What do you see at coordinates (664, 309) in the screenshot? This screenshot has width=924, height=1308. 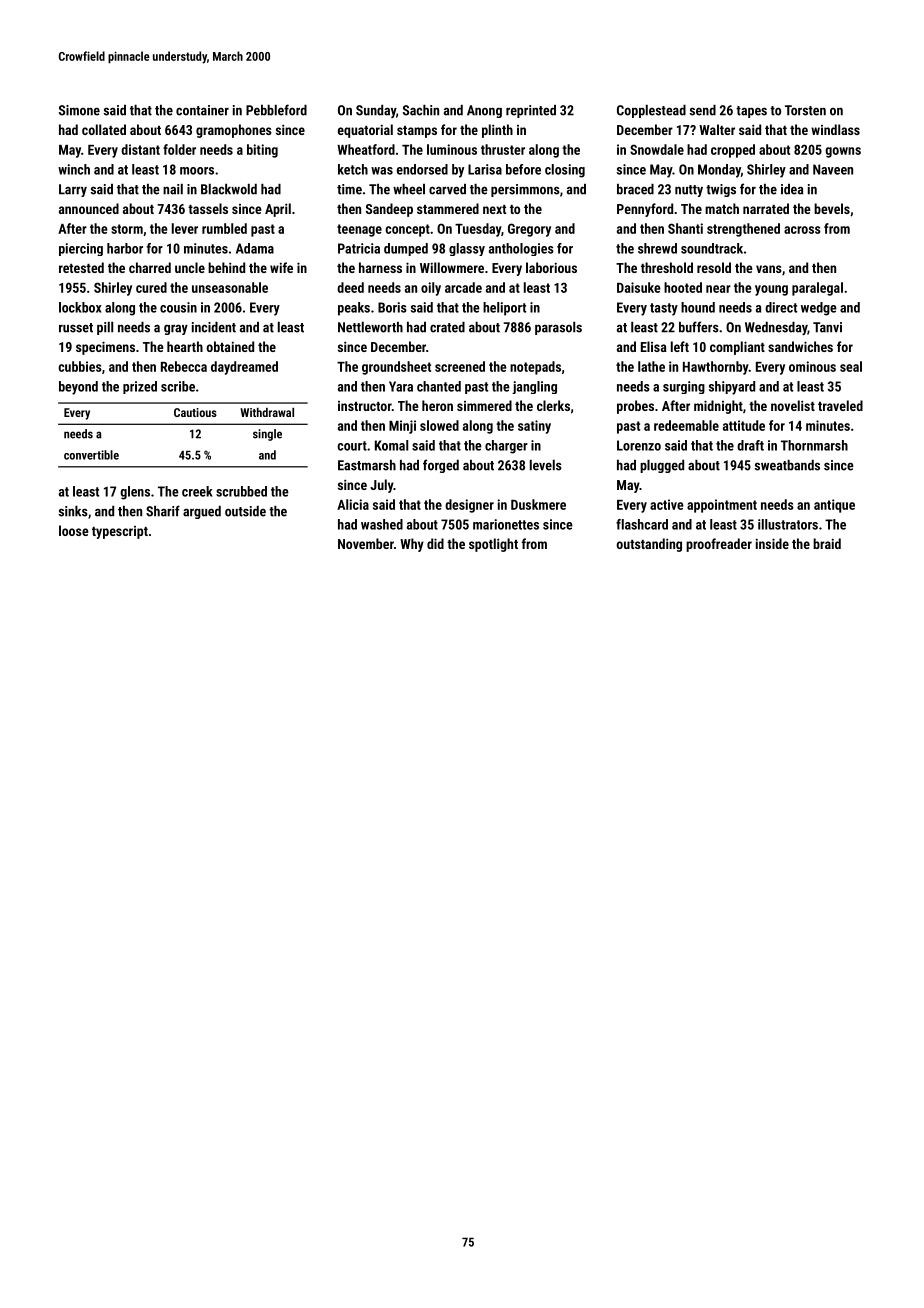 I see `tasty` at bounding box center [664, 309].
